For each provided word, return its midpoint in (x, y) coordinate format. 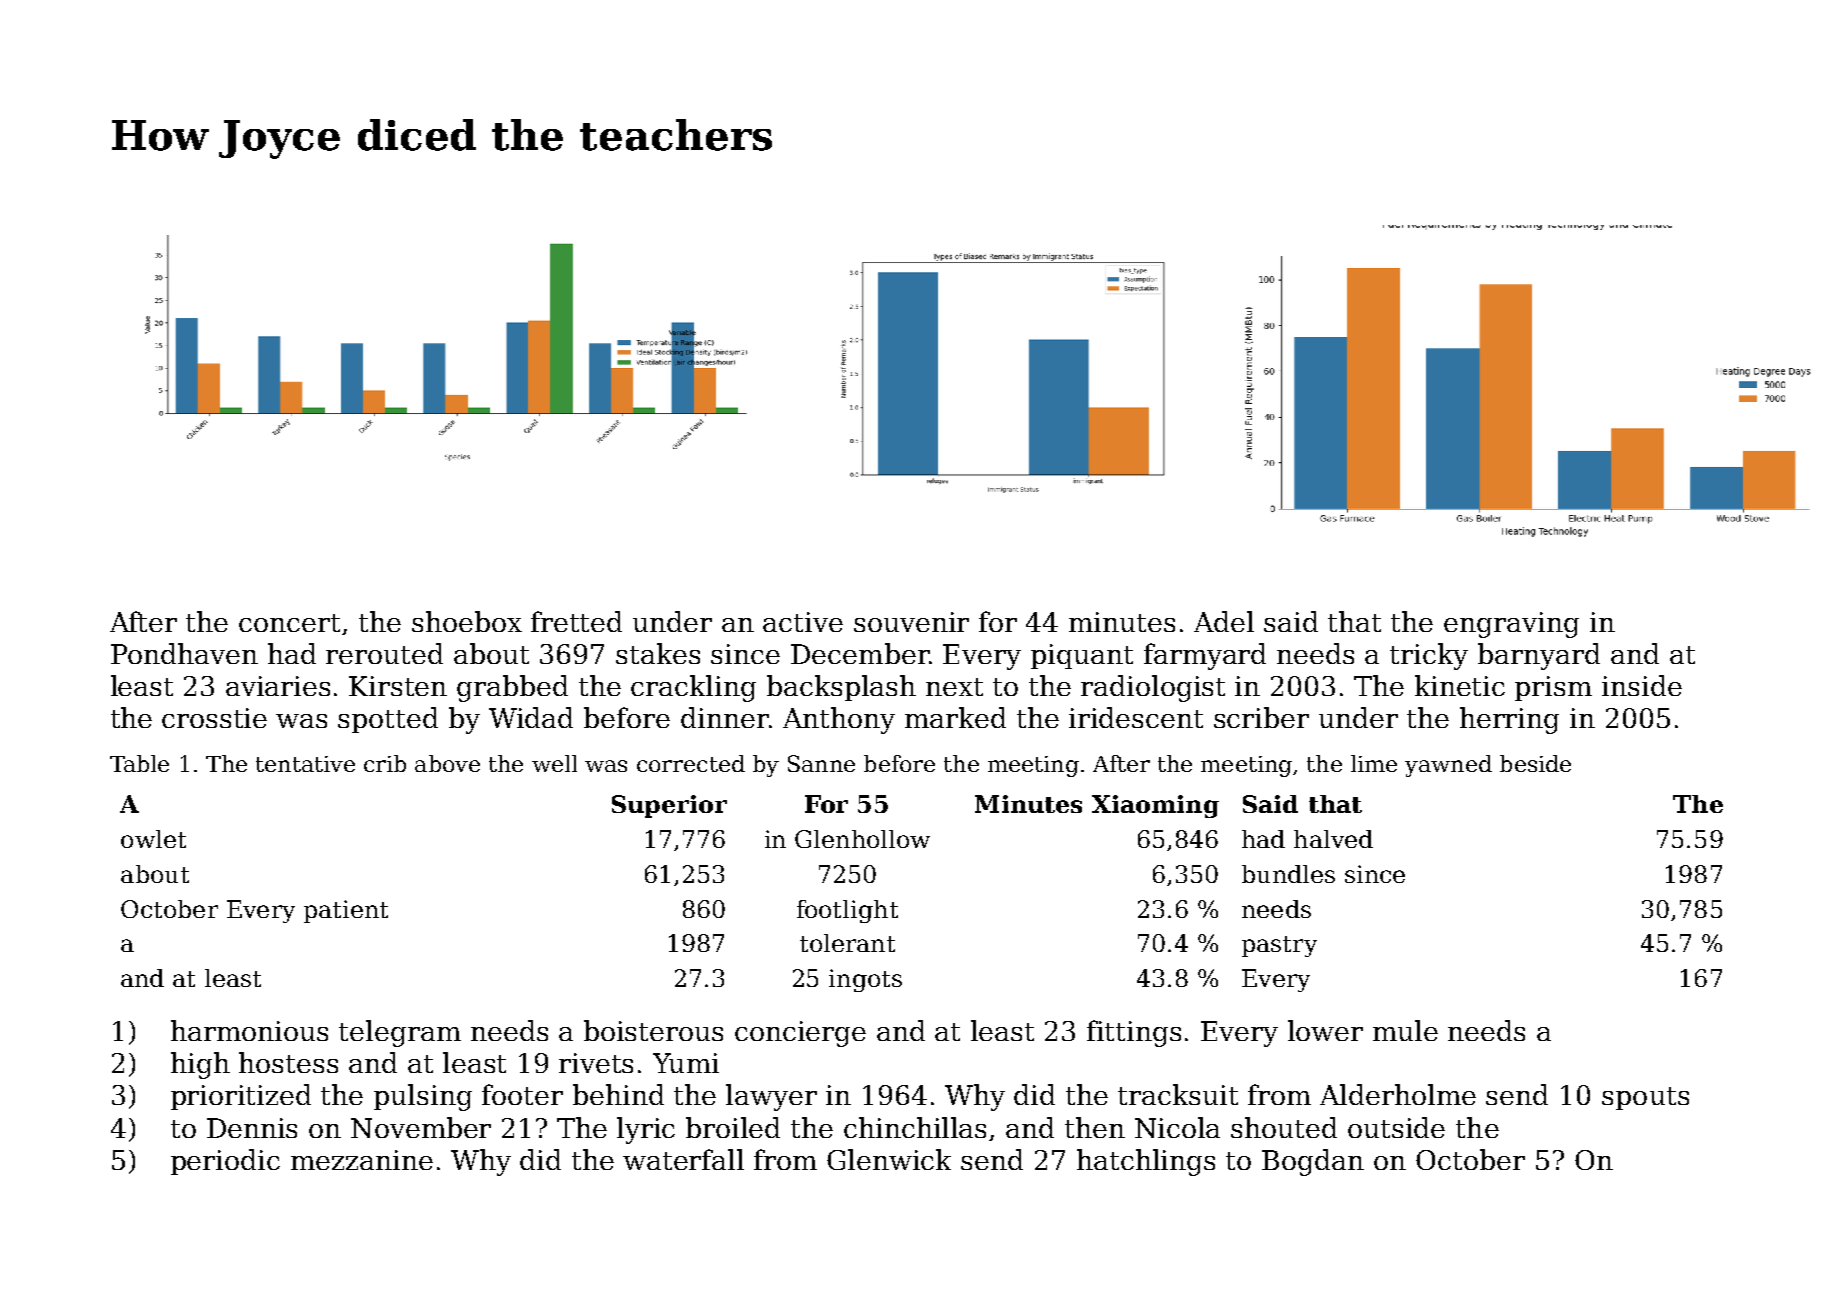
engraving (1511, 625)
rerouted (384, 653)
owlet (153, 839)
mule (1405, 1030)
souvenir (911, 622)
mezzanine (362, 1160)
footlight (847, 911)
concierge (800, 1034)
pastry (1279, 946)
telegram (400, 1033)
